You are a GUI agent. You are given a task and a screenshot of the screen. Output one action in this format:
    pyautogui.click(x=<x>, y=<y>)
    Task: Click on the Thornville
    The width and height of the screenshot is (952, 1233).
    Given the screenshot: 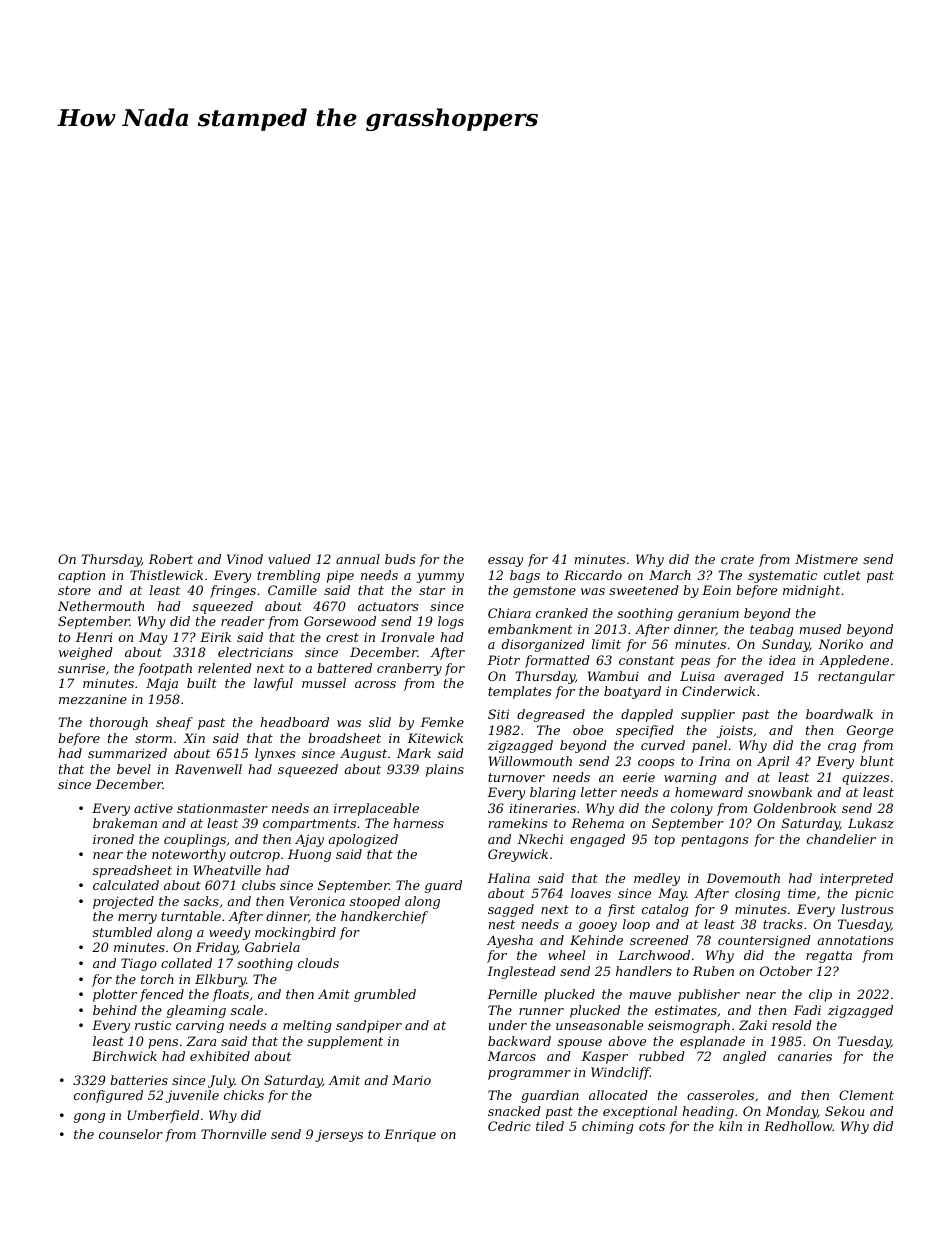 What is the action you would take?
    pyautogui.click(x=233, y=1134)
